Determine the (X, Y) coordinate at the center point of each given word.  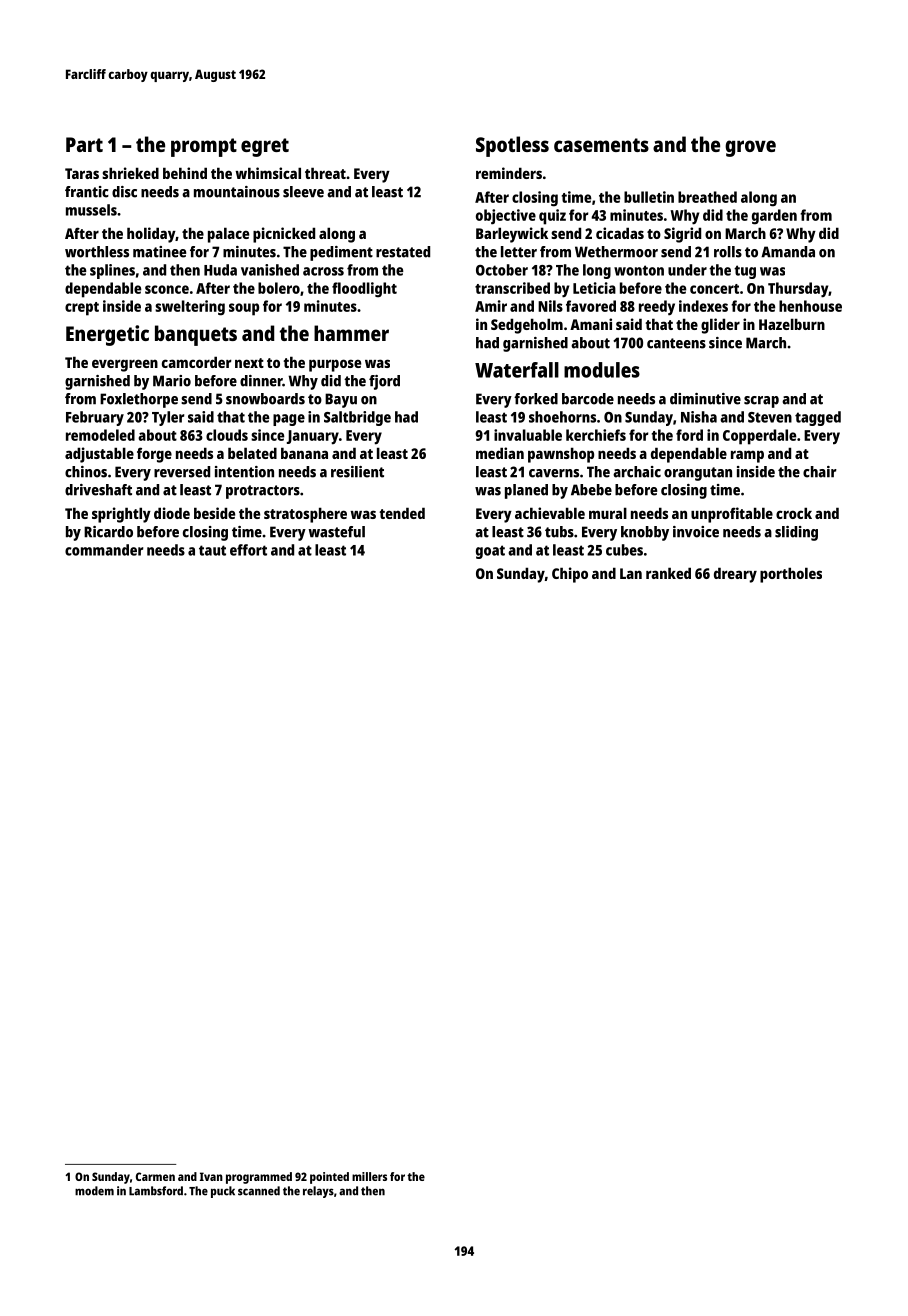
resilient (357, 472)
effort (248, 550)
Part (84, 144)
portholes (791, 575)
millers (369, 1176)
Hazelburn (792, 324)
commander (104, 550)
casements (601, 145)
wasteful (336, 532)
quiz (552, 217)
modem (94, 1191)
